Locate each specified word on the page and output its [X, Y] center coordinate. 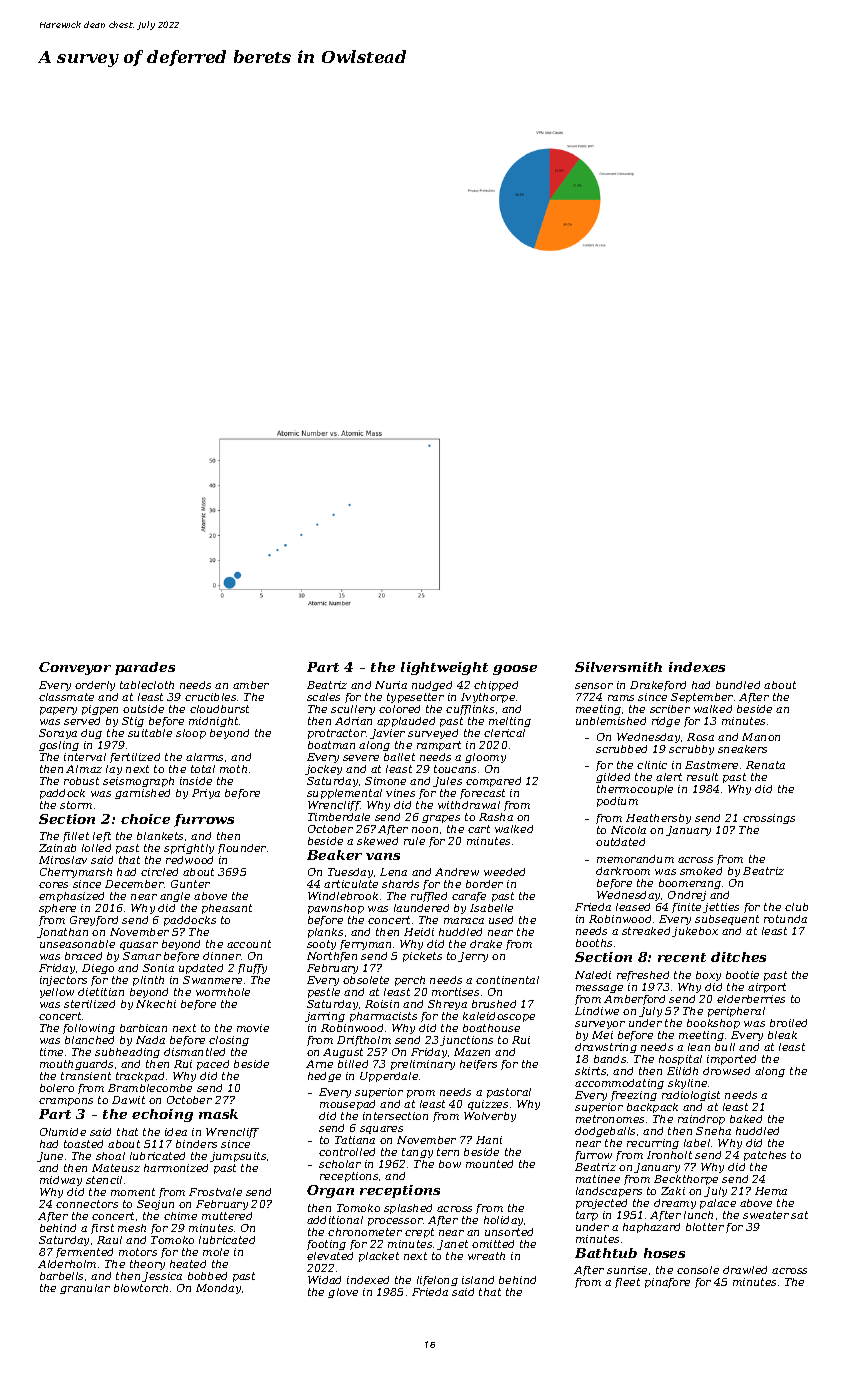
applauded [406, 722]
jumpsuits [238, 1157]
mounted [489, 1164]
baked [746, 1119]
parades [145, 668]
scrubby [691, 750]
